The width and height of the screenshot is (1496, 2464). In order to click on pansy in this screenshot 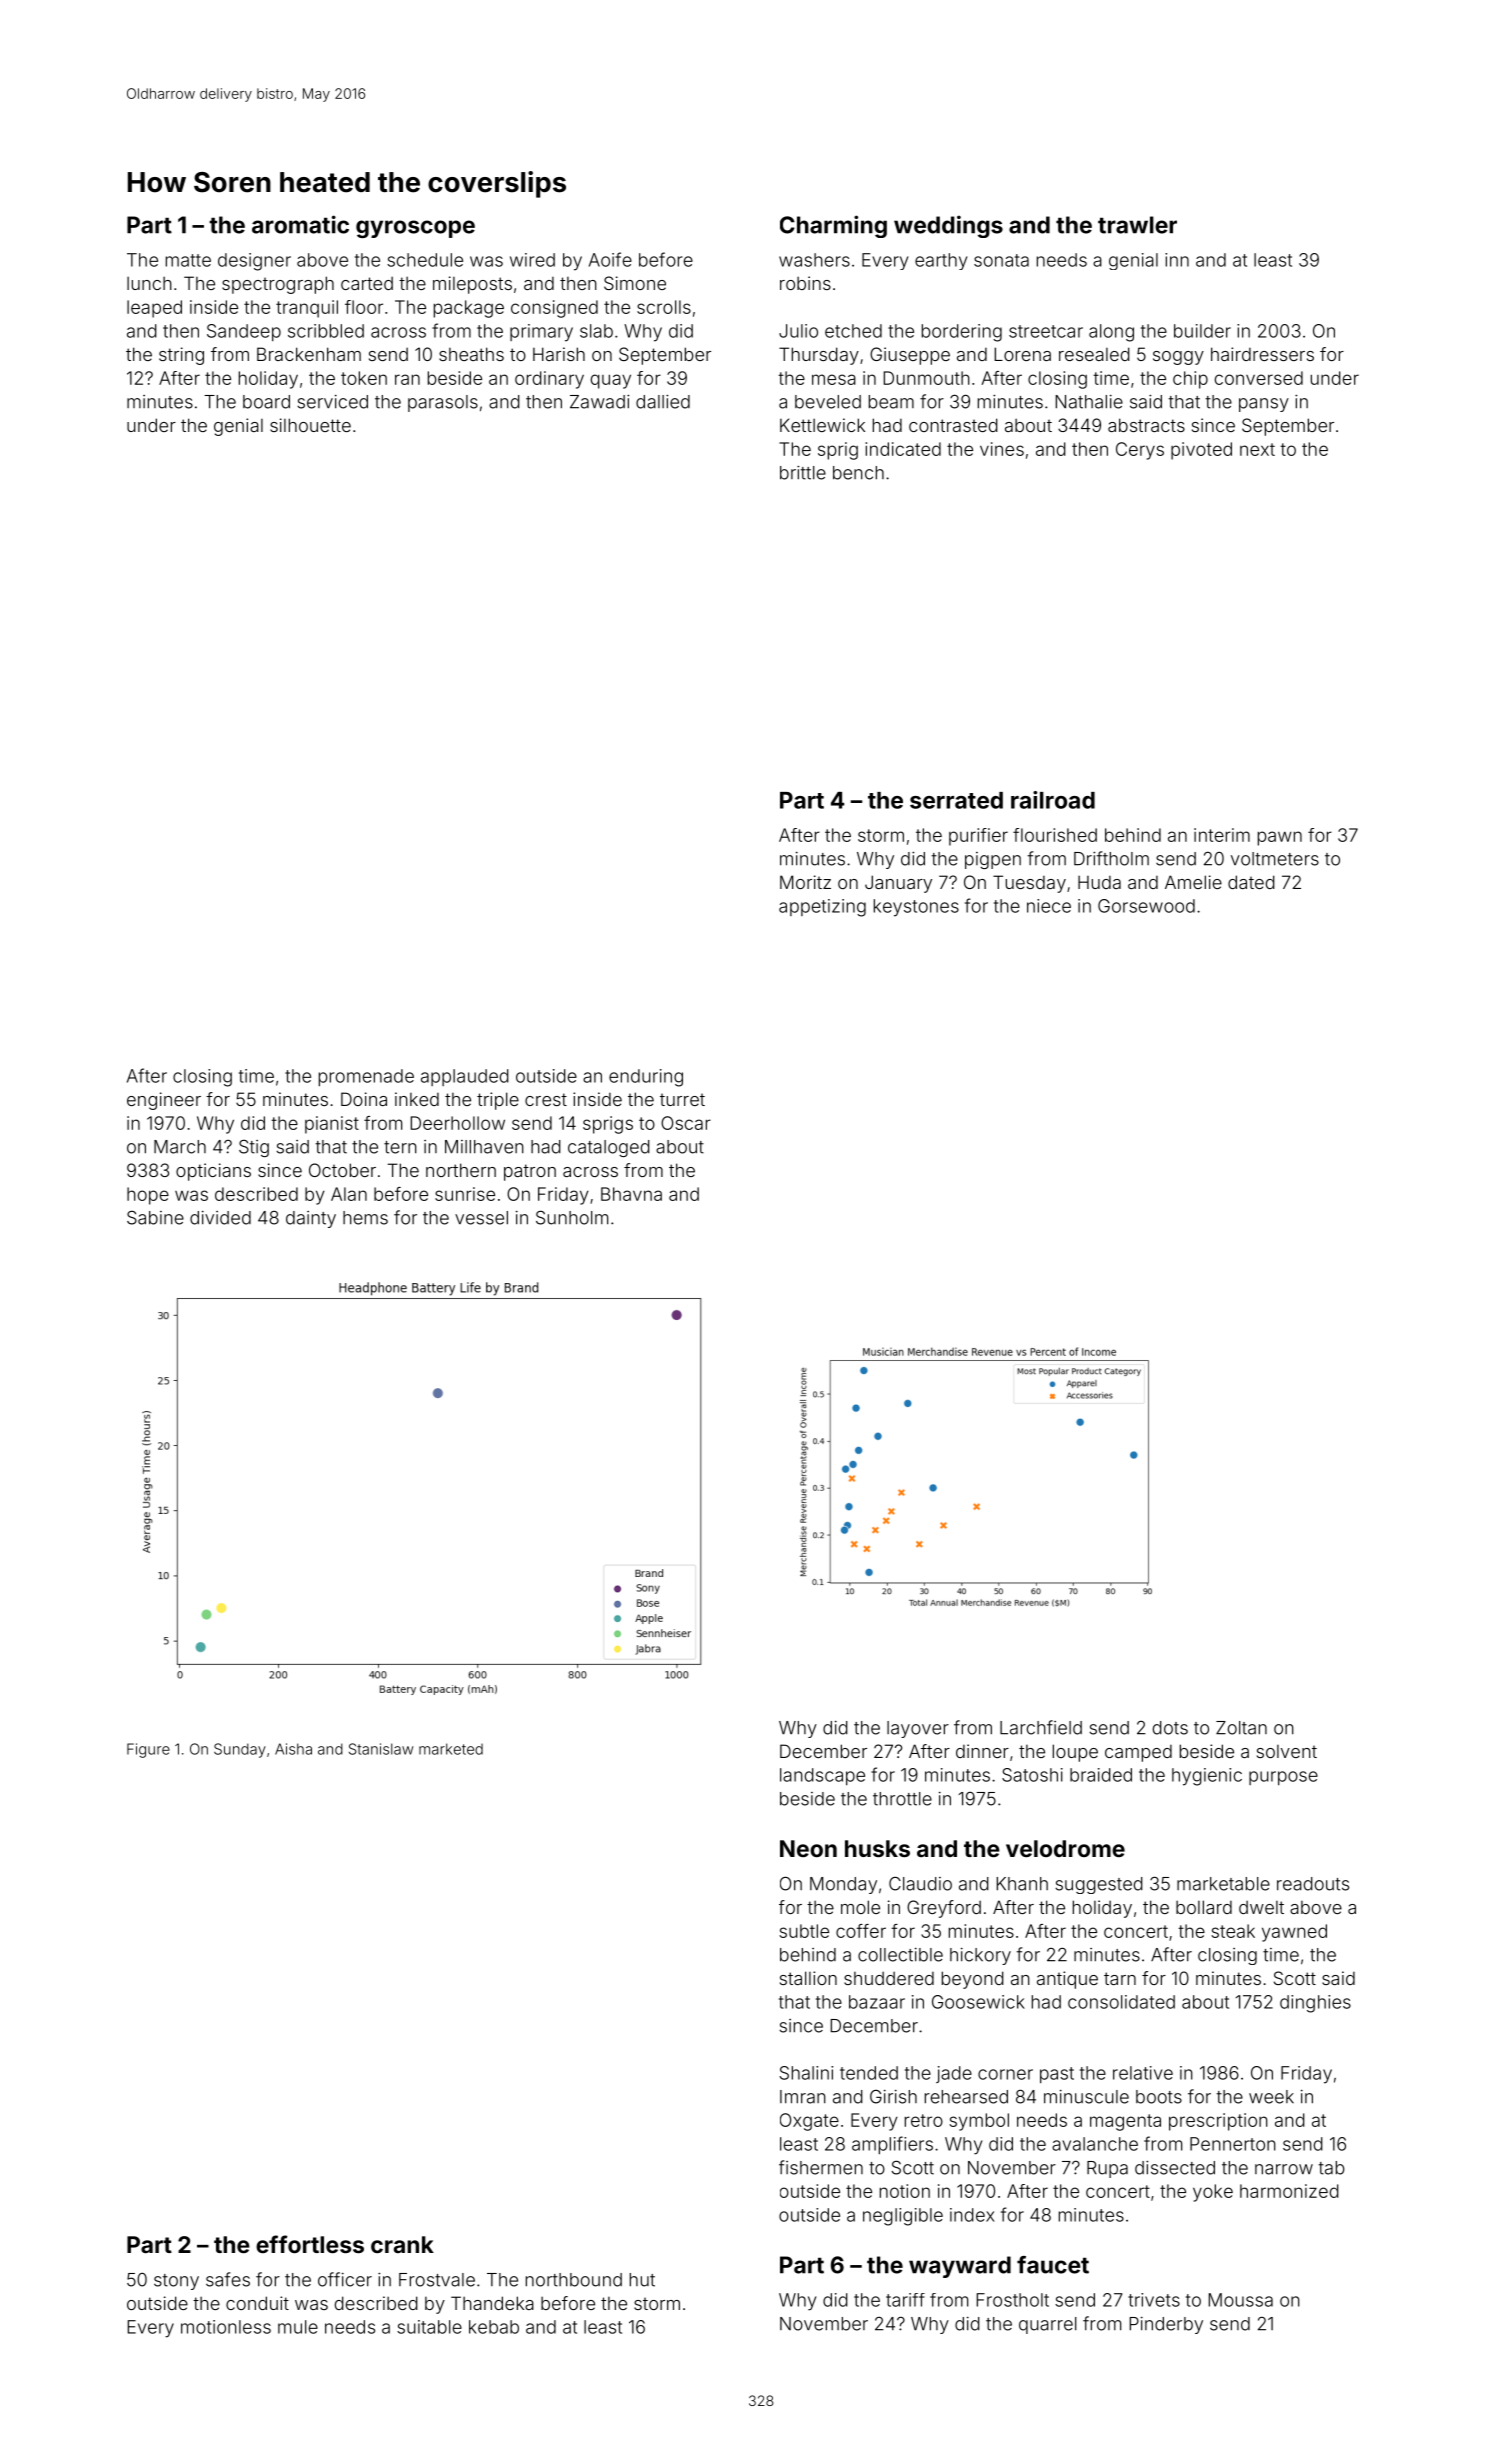, I will do `click(1264, 405)`.
